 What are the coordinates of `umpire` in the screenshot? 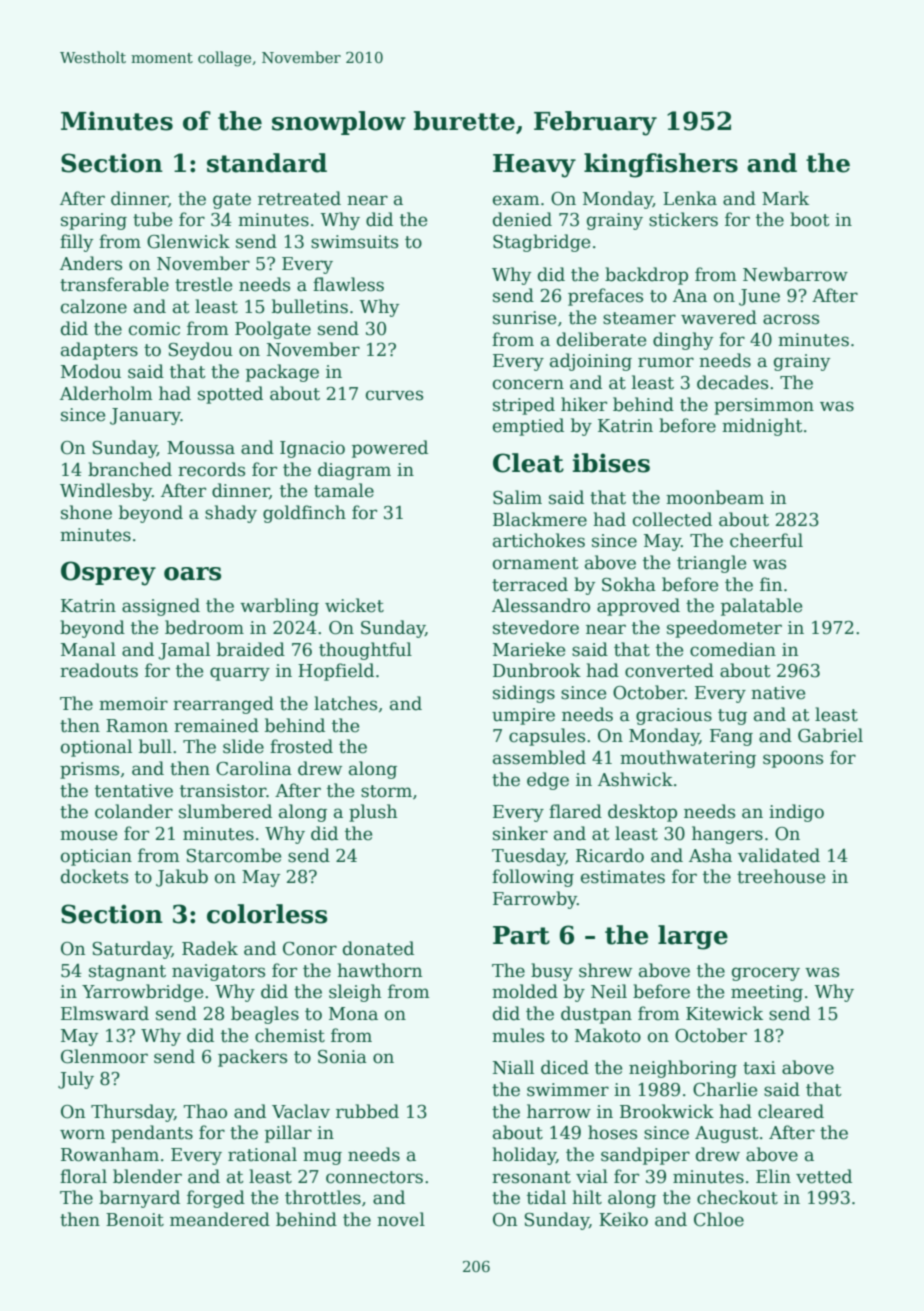 It's located at (523, 716).
